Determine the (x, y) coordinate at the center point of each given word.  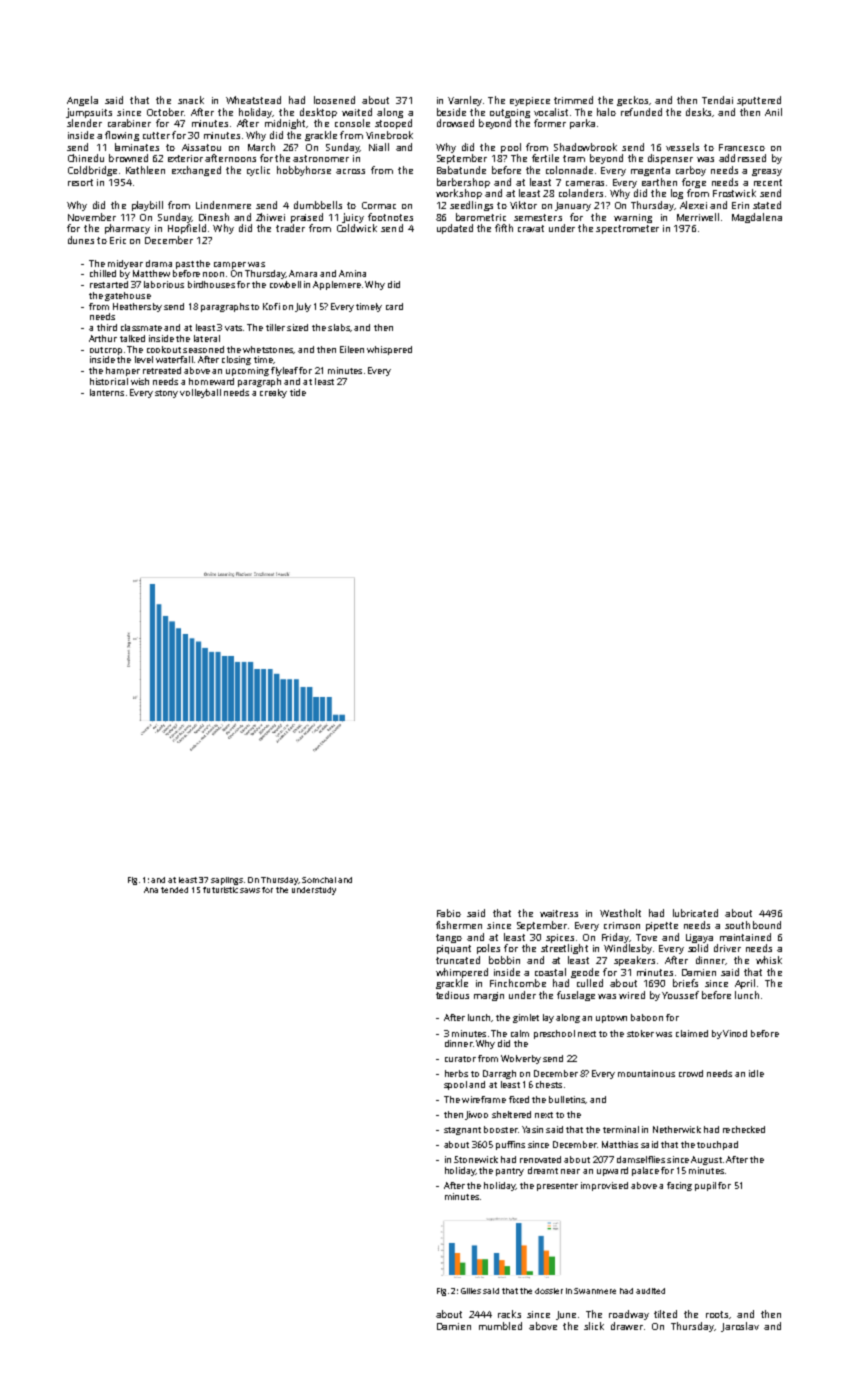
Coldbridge (92, 171)
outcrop (106, 351)
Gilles (471, 1291)
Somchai (319, 880)
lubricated (695, 913)
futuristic (220, 890)
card (394, 306)
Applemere (337, 285)
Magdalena (757, 218)
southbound (753, 925)
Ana (151, 890)
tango (449, 938)
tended (174, 890)
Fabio (449, 913)
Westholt (620, 913)
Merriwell (698, 217)
